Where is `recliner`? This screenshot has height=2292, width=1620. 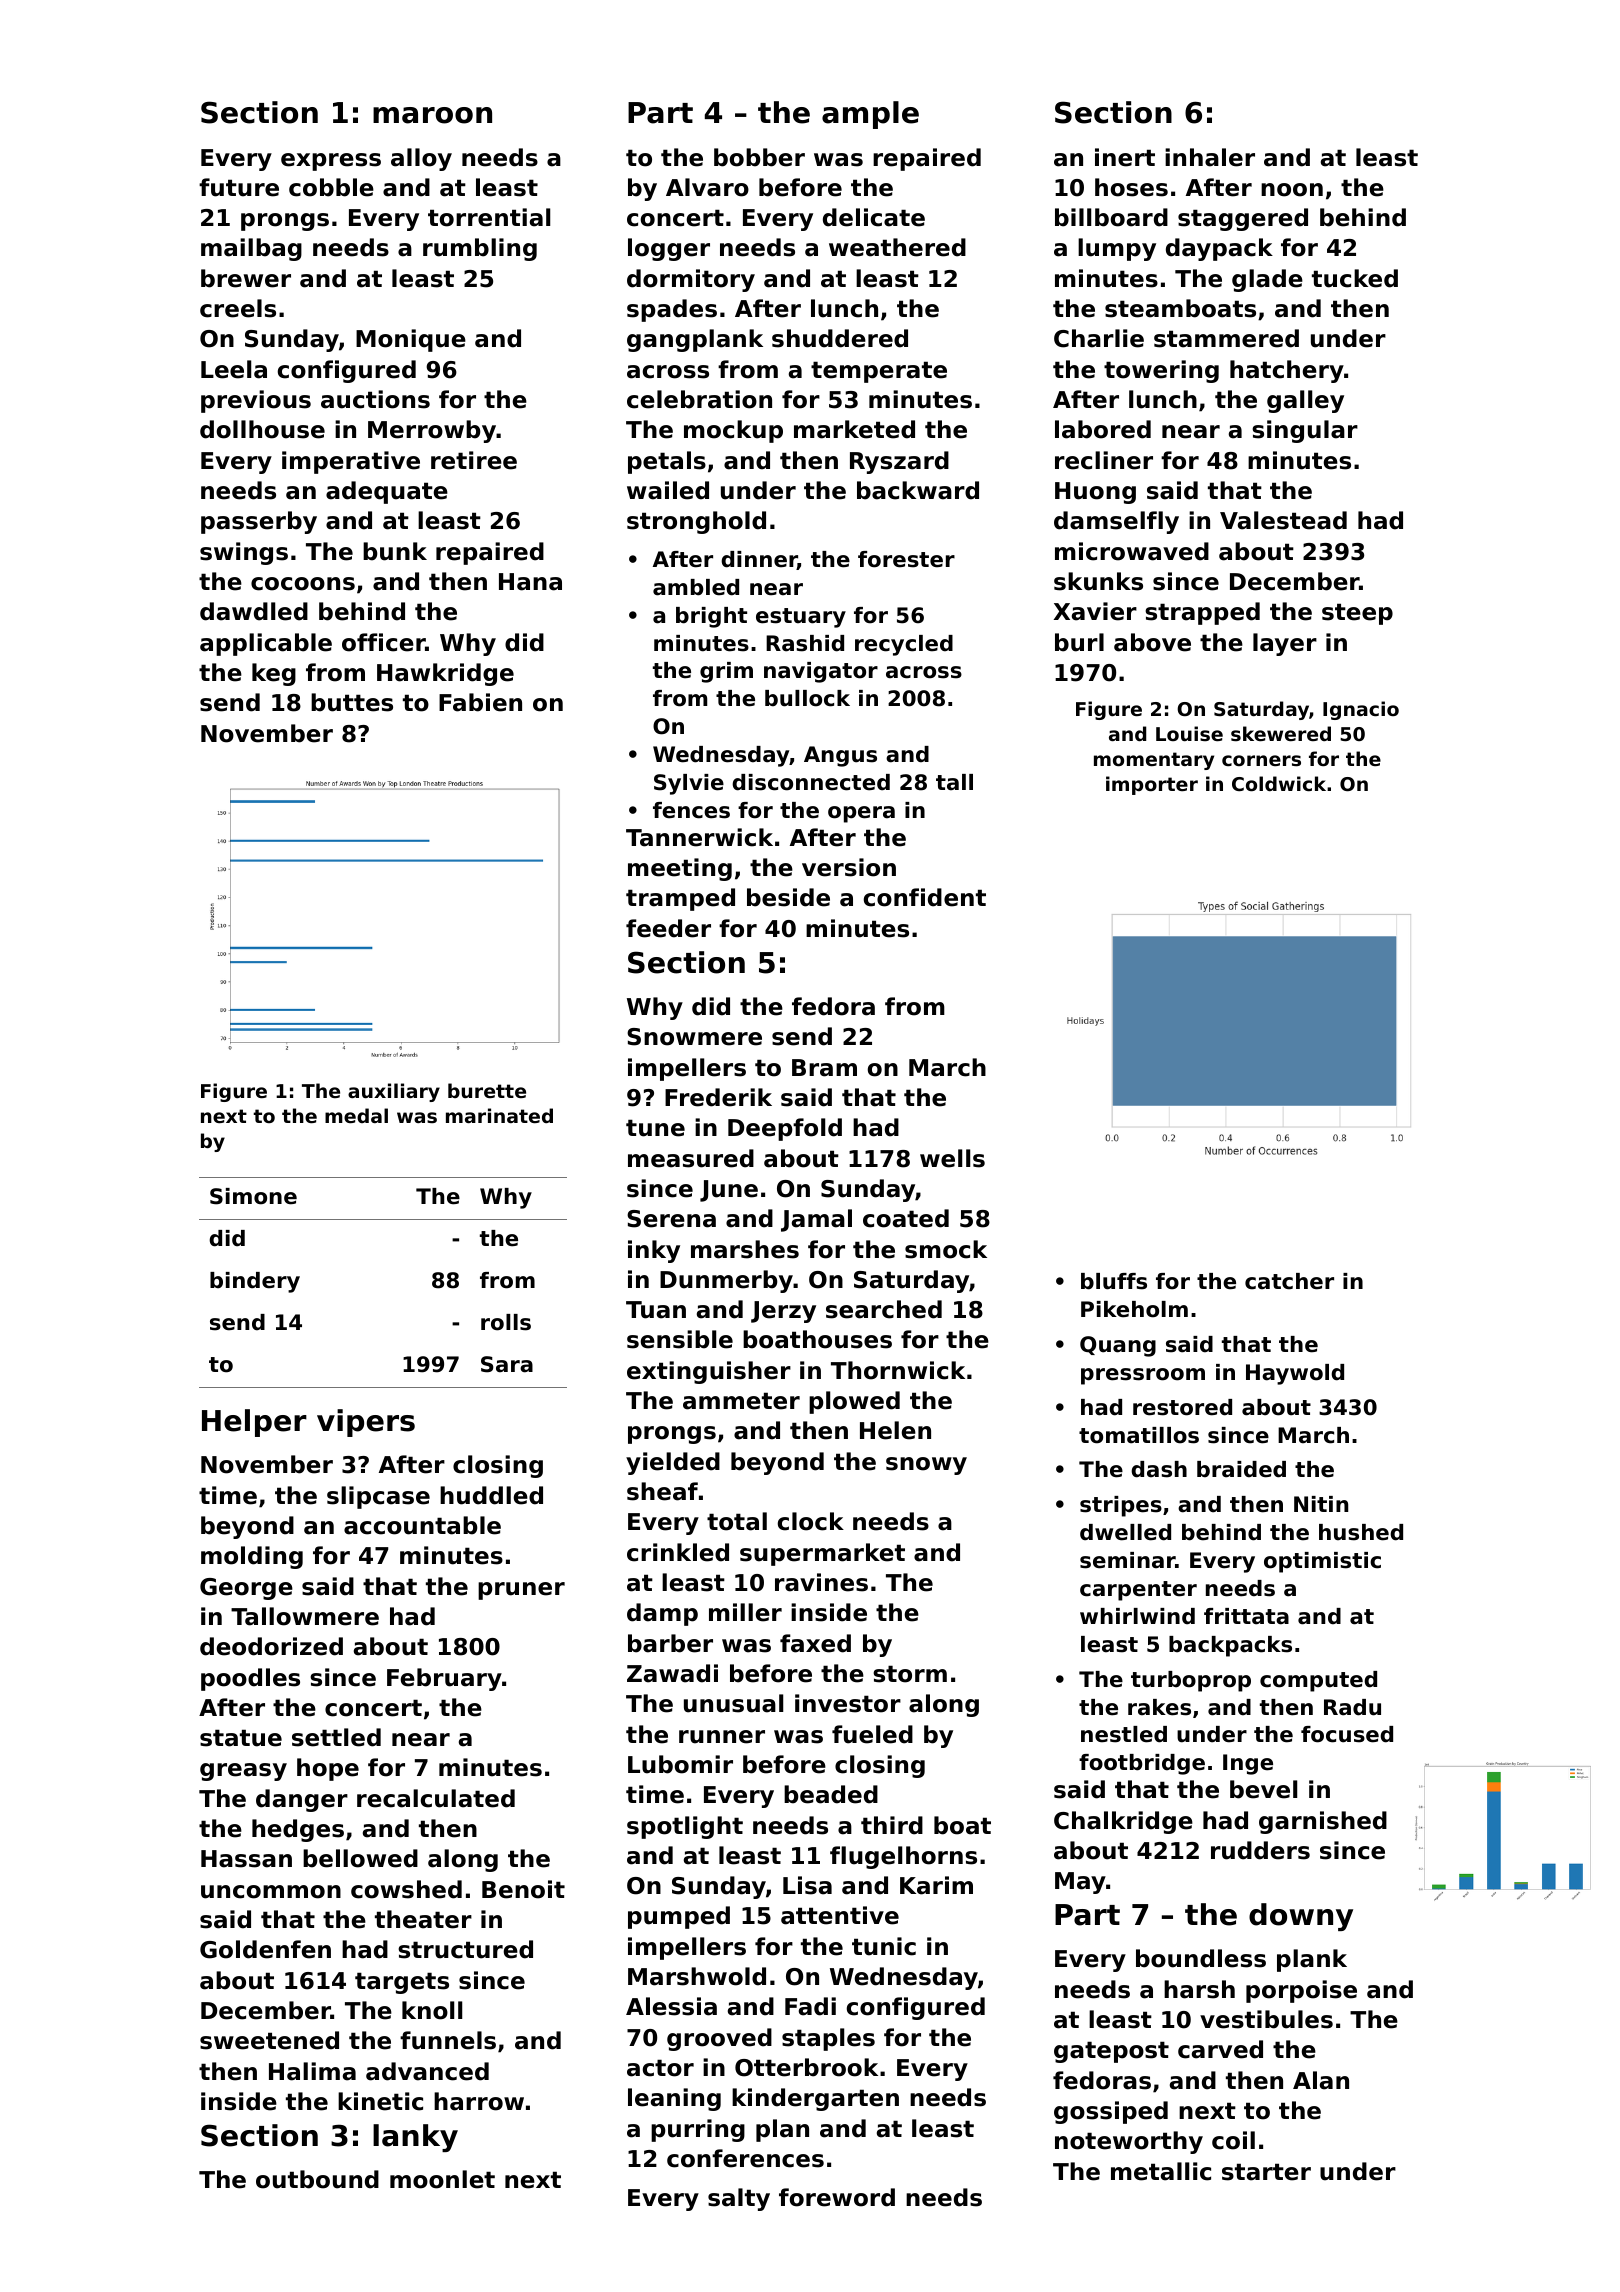
recliner is located at coordinates (1104, 460).
